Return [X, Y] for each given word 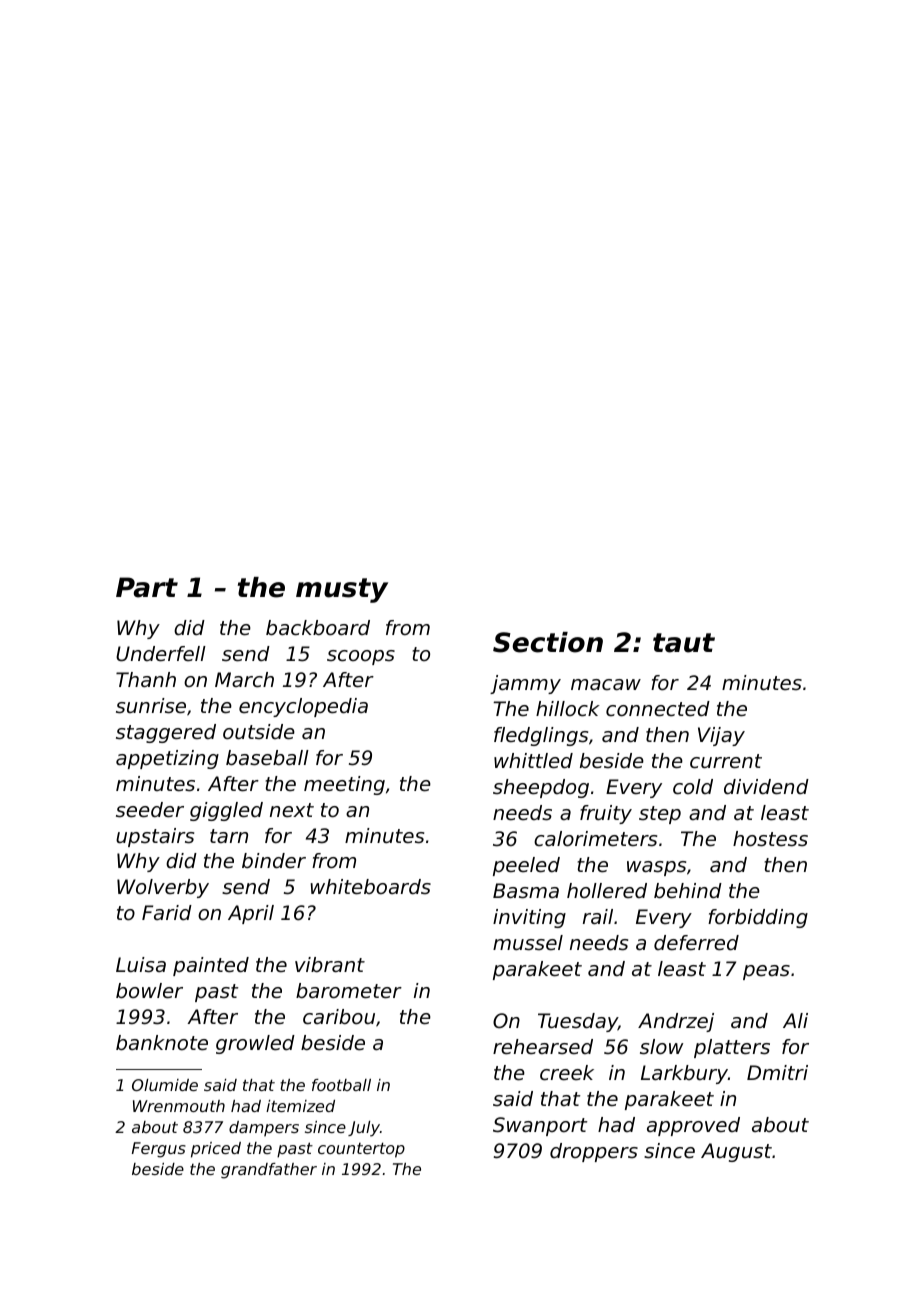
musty [342, 590]
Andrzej [676, 1022]
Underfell [161, 654]
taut [684, 643]
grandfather [269, 1171]
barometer [349, 991]
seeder [150, 810]
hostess [770, 839]
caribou [339, 1017]
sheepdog [541, 788]
